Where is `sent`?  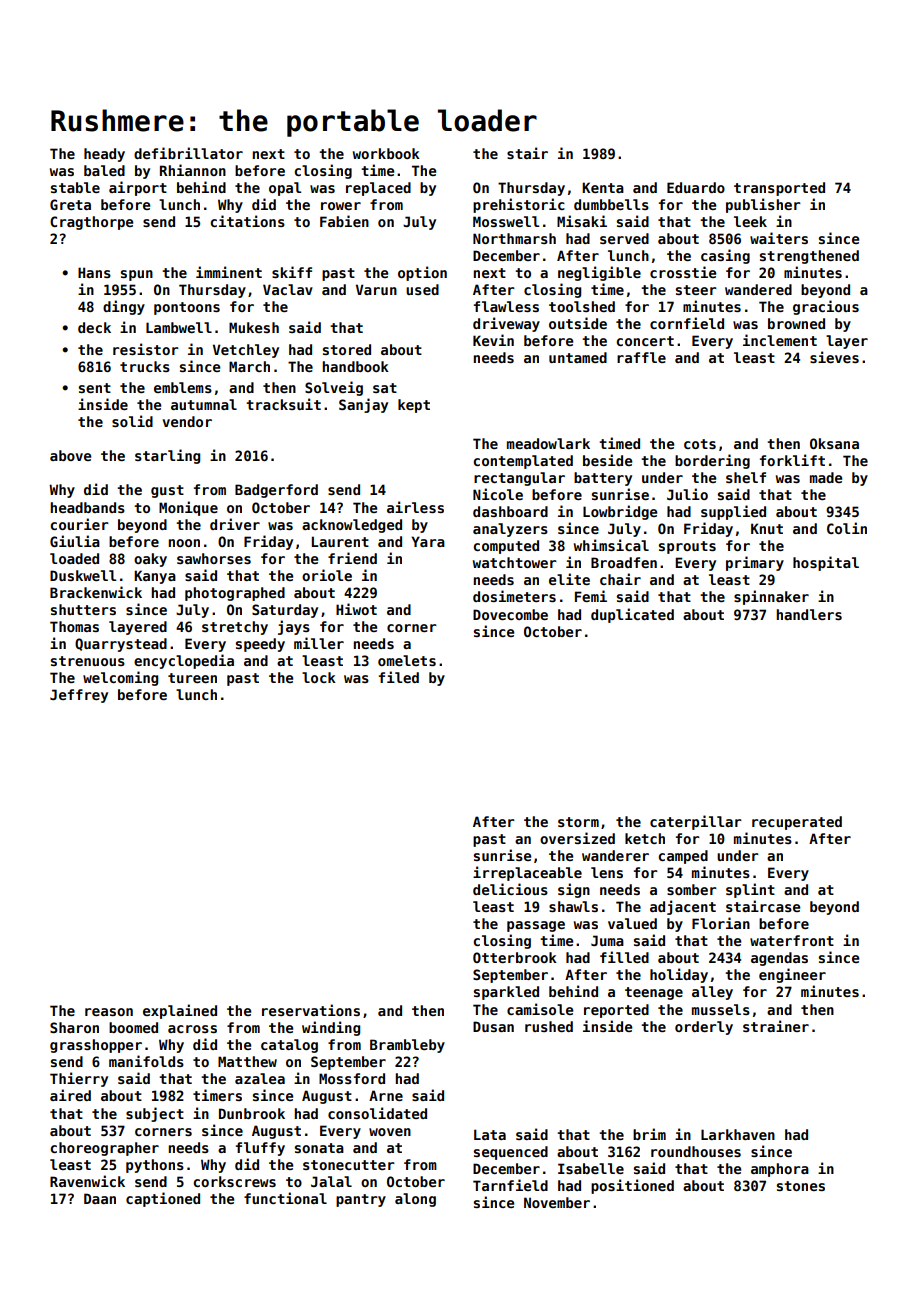 sent is located at coordinates (95, 388).
